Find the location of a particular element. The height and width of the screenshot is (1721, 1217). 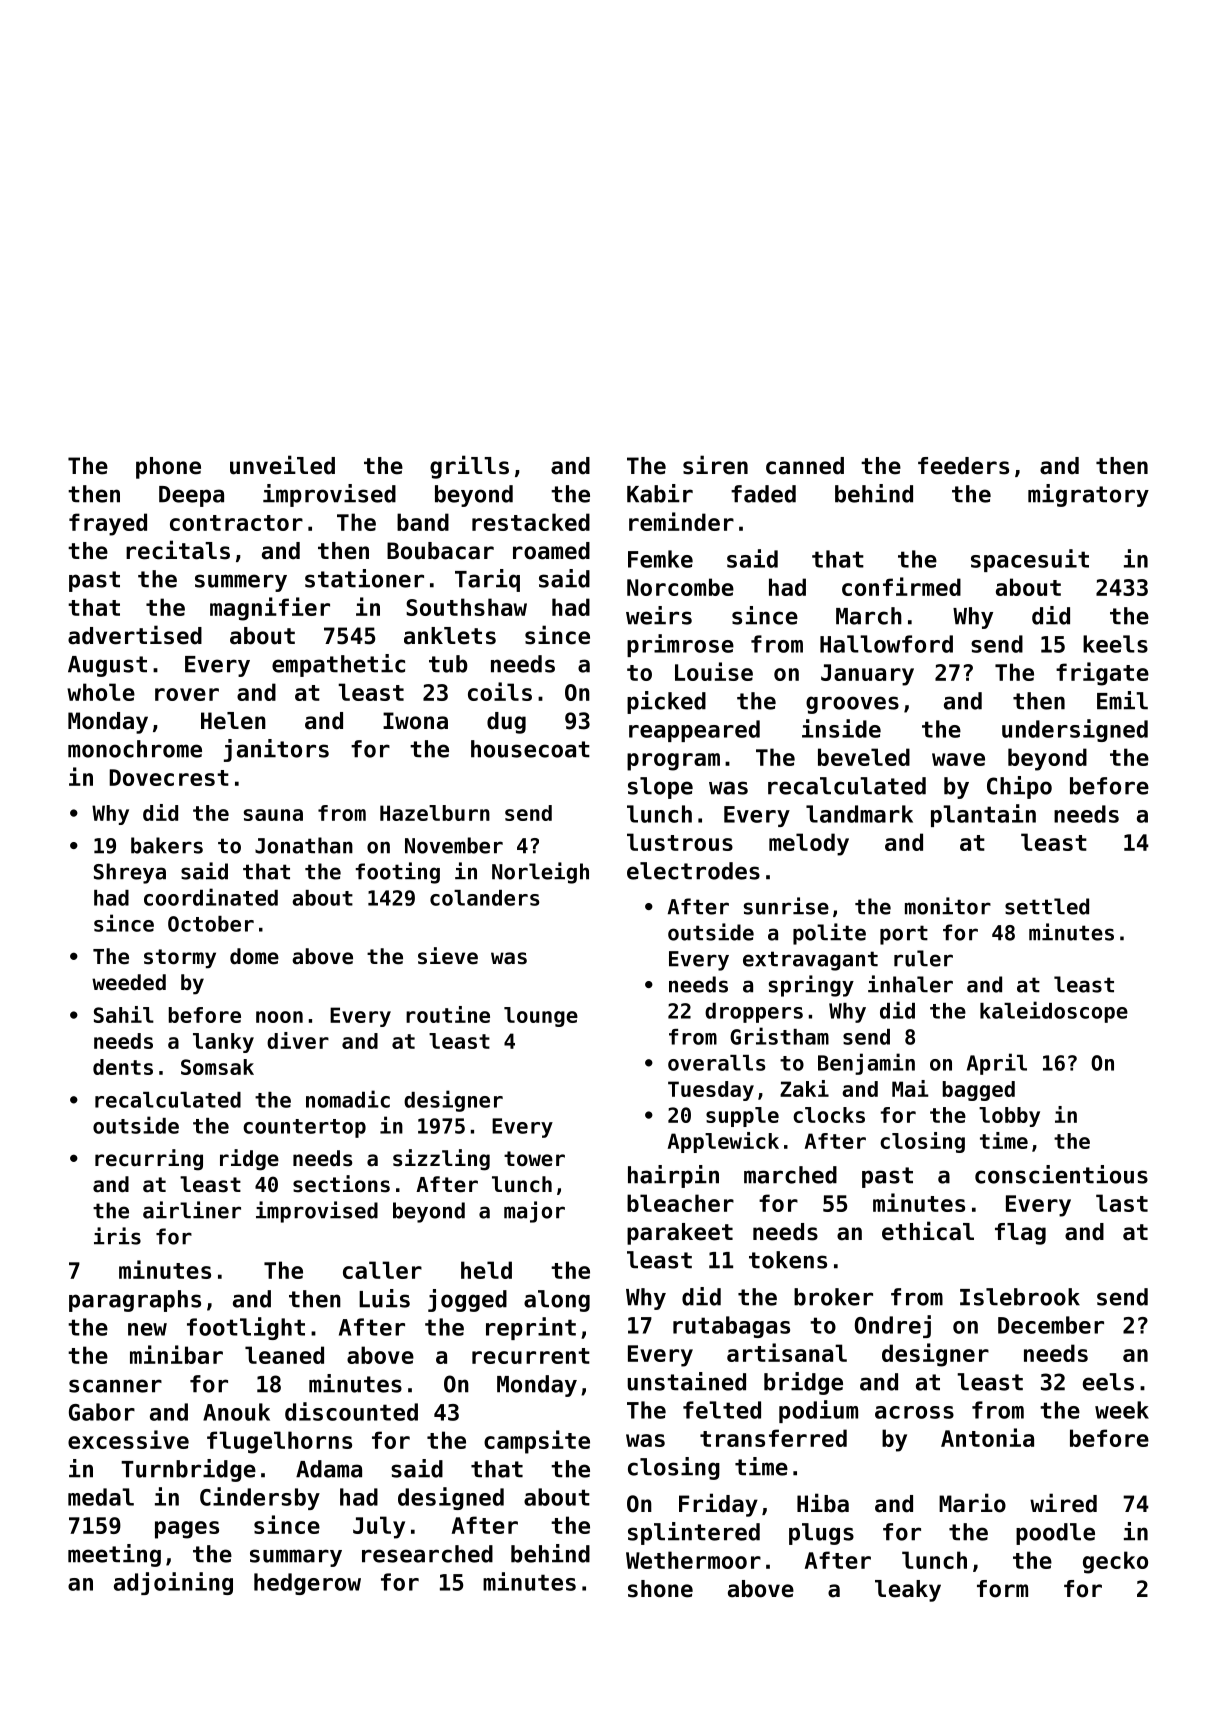

dome is located at coordinates (254, 956).
